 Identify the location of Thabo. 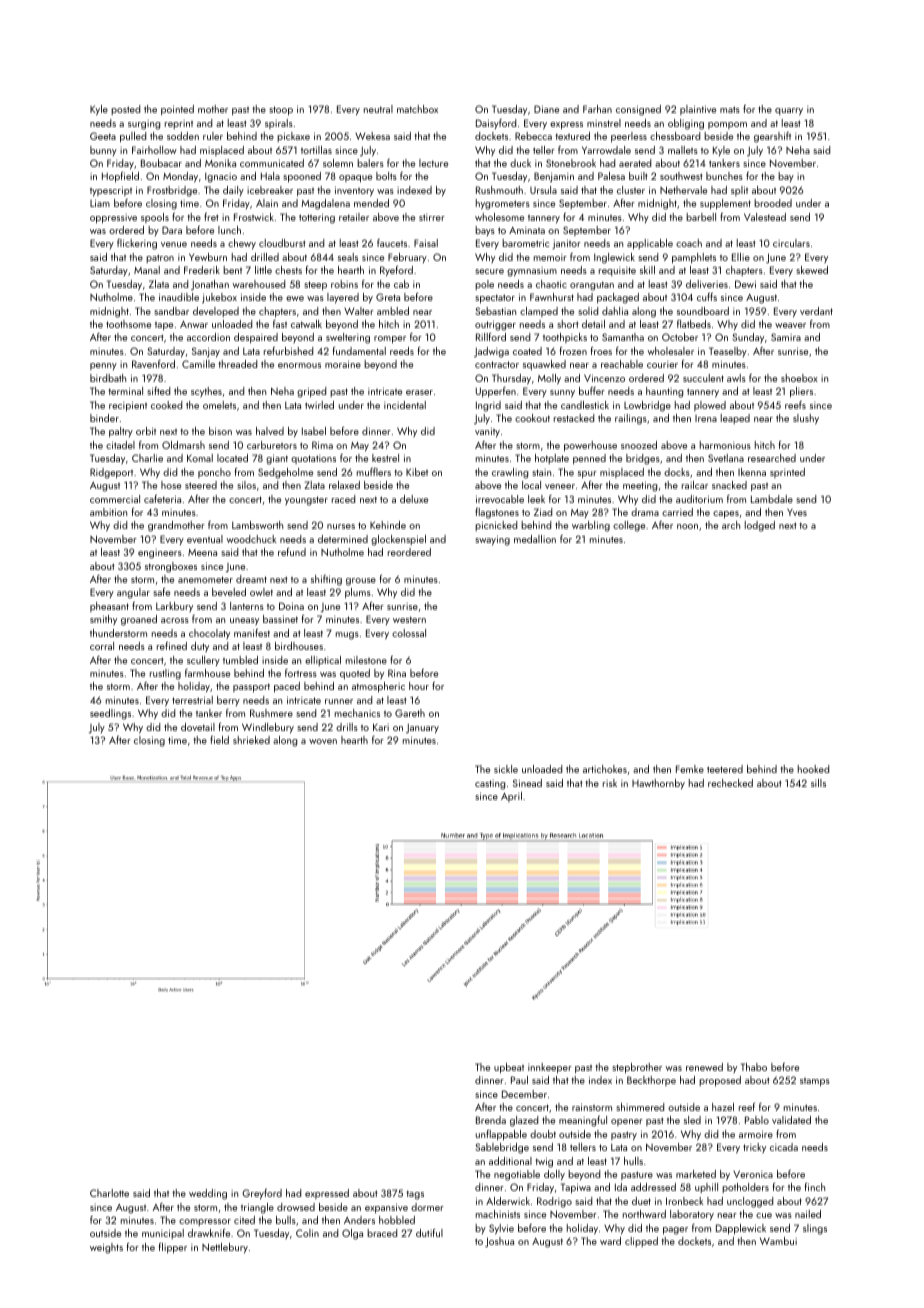
(754, 1067).
